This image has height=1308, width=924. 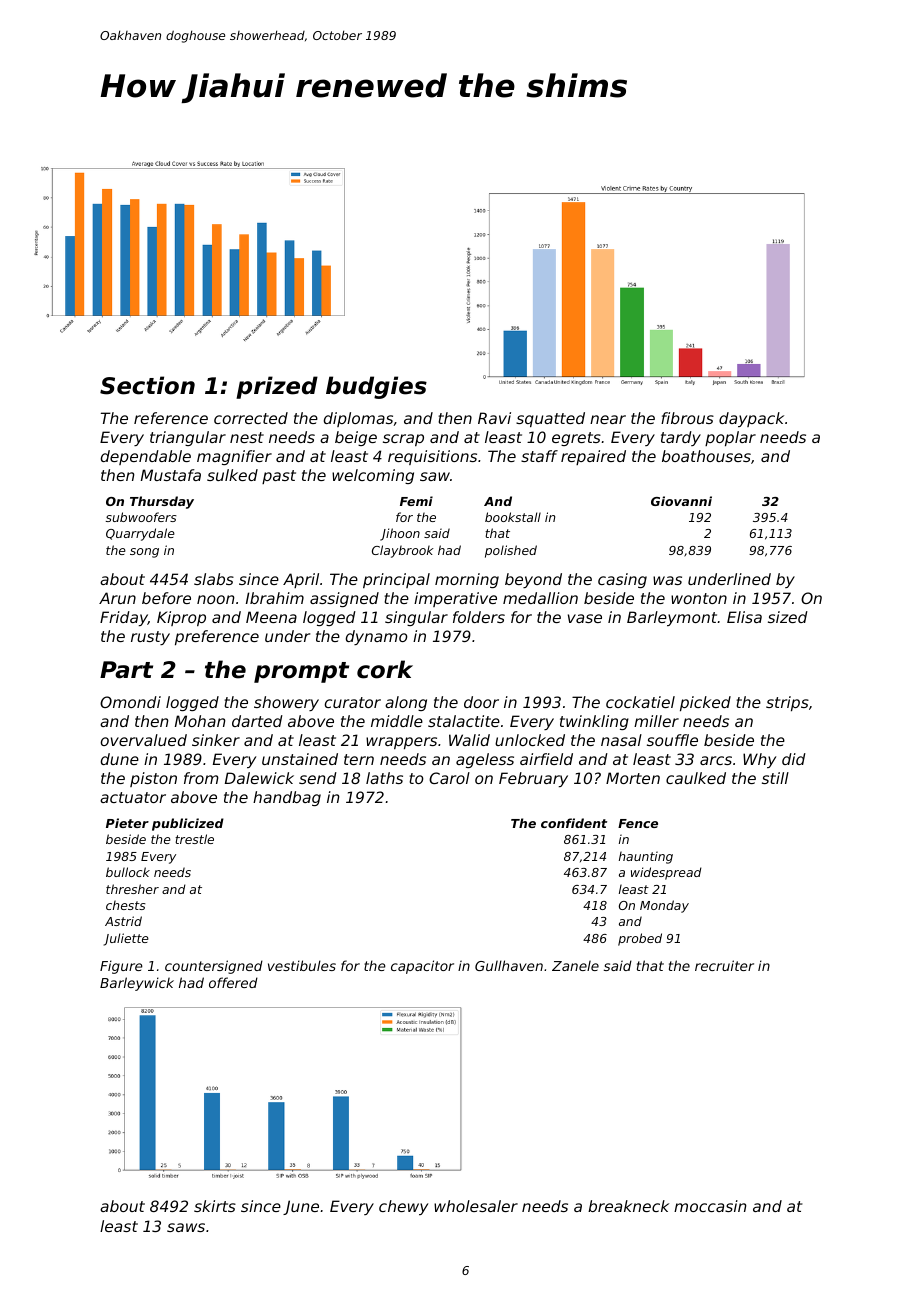 What do you see at coordinates (194, 839) in the image?
I see `trestle` at bounding box center [194, 839].
